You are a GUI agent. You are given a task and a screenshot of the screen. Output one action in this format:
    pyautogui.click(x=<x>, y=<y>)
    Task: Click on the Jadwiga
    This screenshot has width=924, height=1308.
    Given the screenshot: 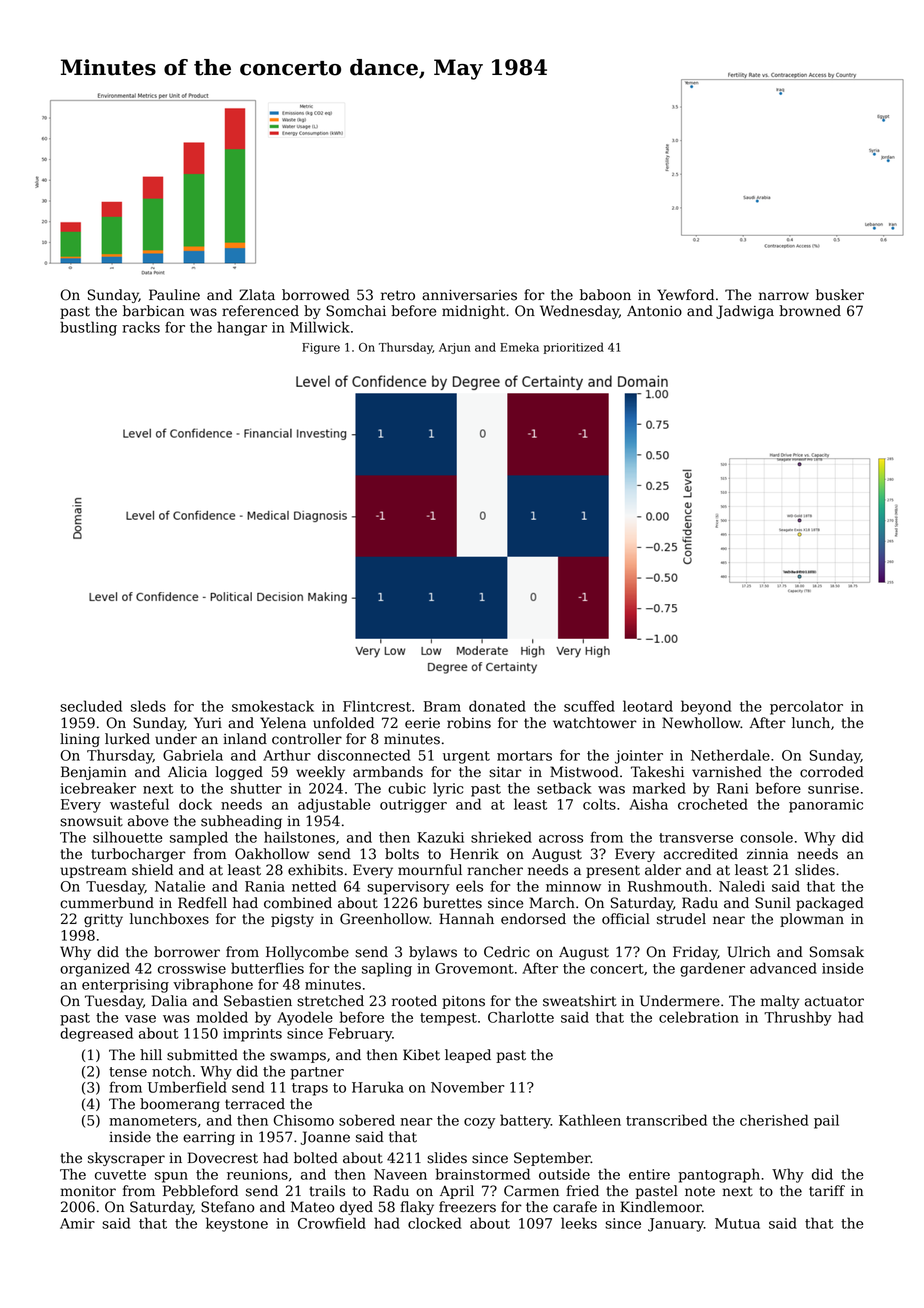 What is the action you would take?
    pyautogui.click(x=745, y=312)
